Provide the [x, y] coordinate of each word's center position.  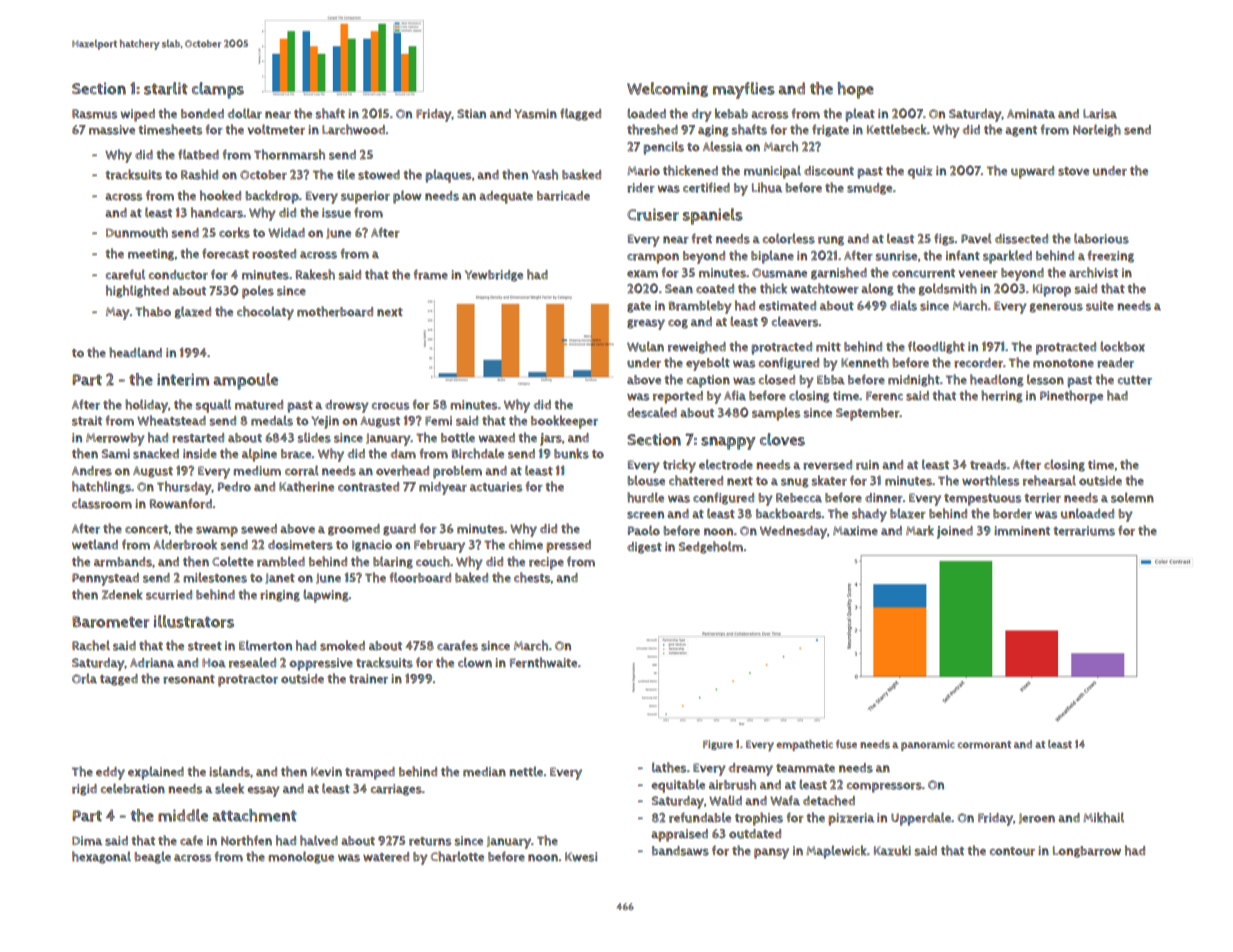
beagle [153, 857]
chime [526, 544]
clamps [218, 90]
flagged [580, 114]
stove [1073, 171]
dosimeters [300, 545]
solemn [1132, 497]
